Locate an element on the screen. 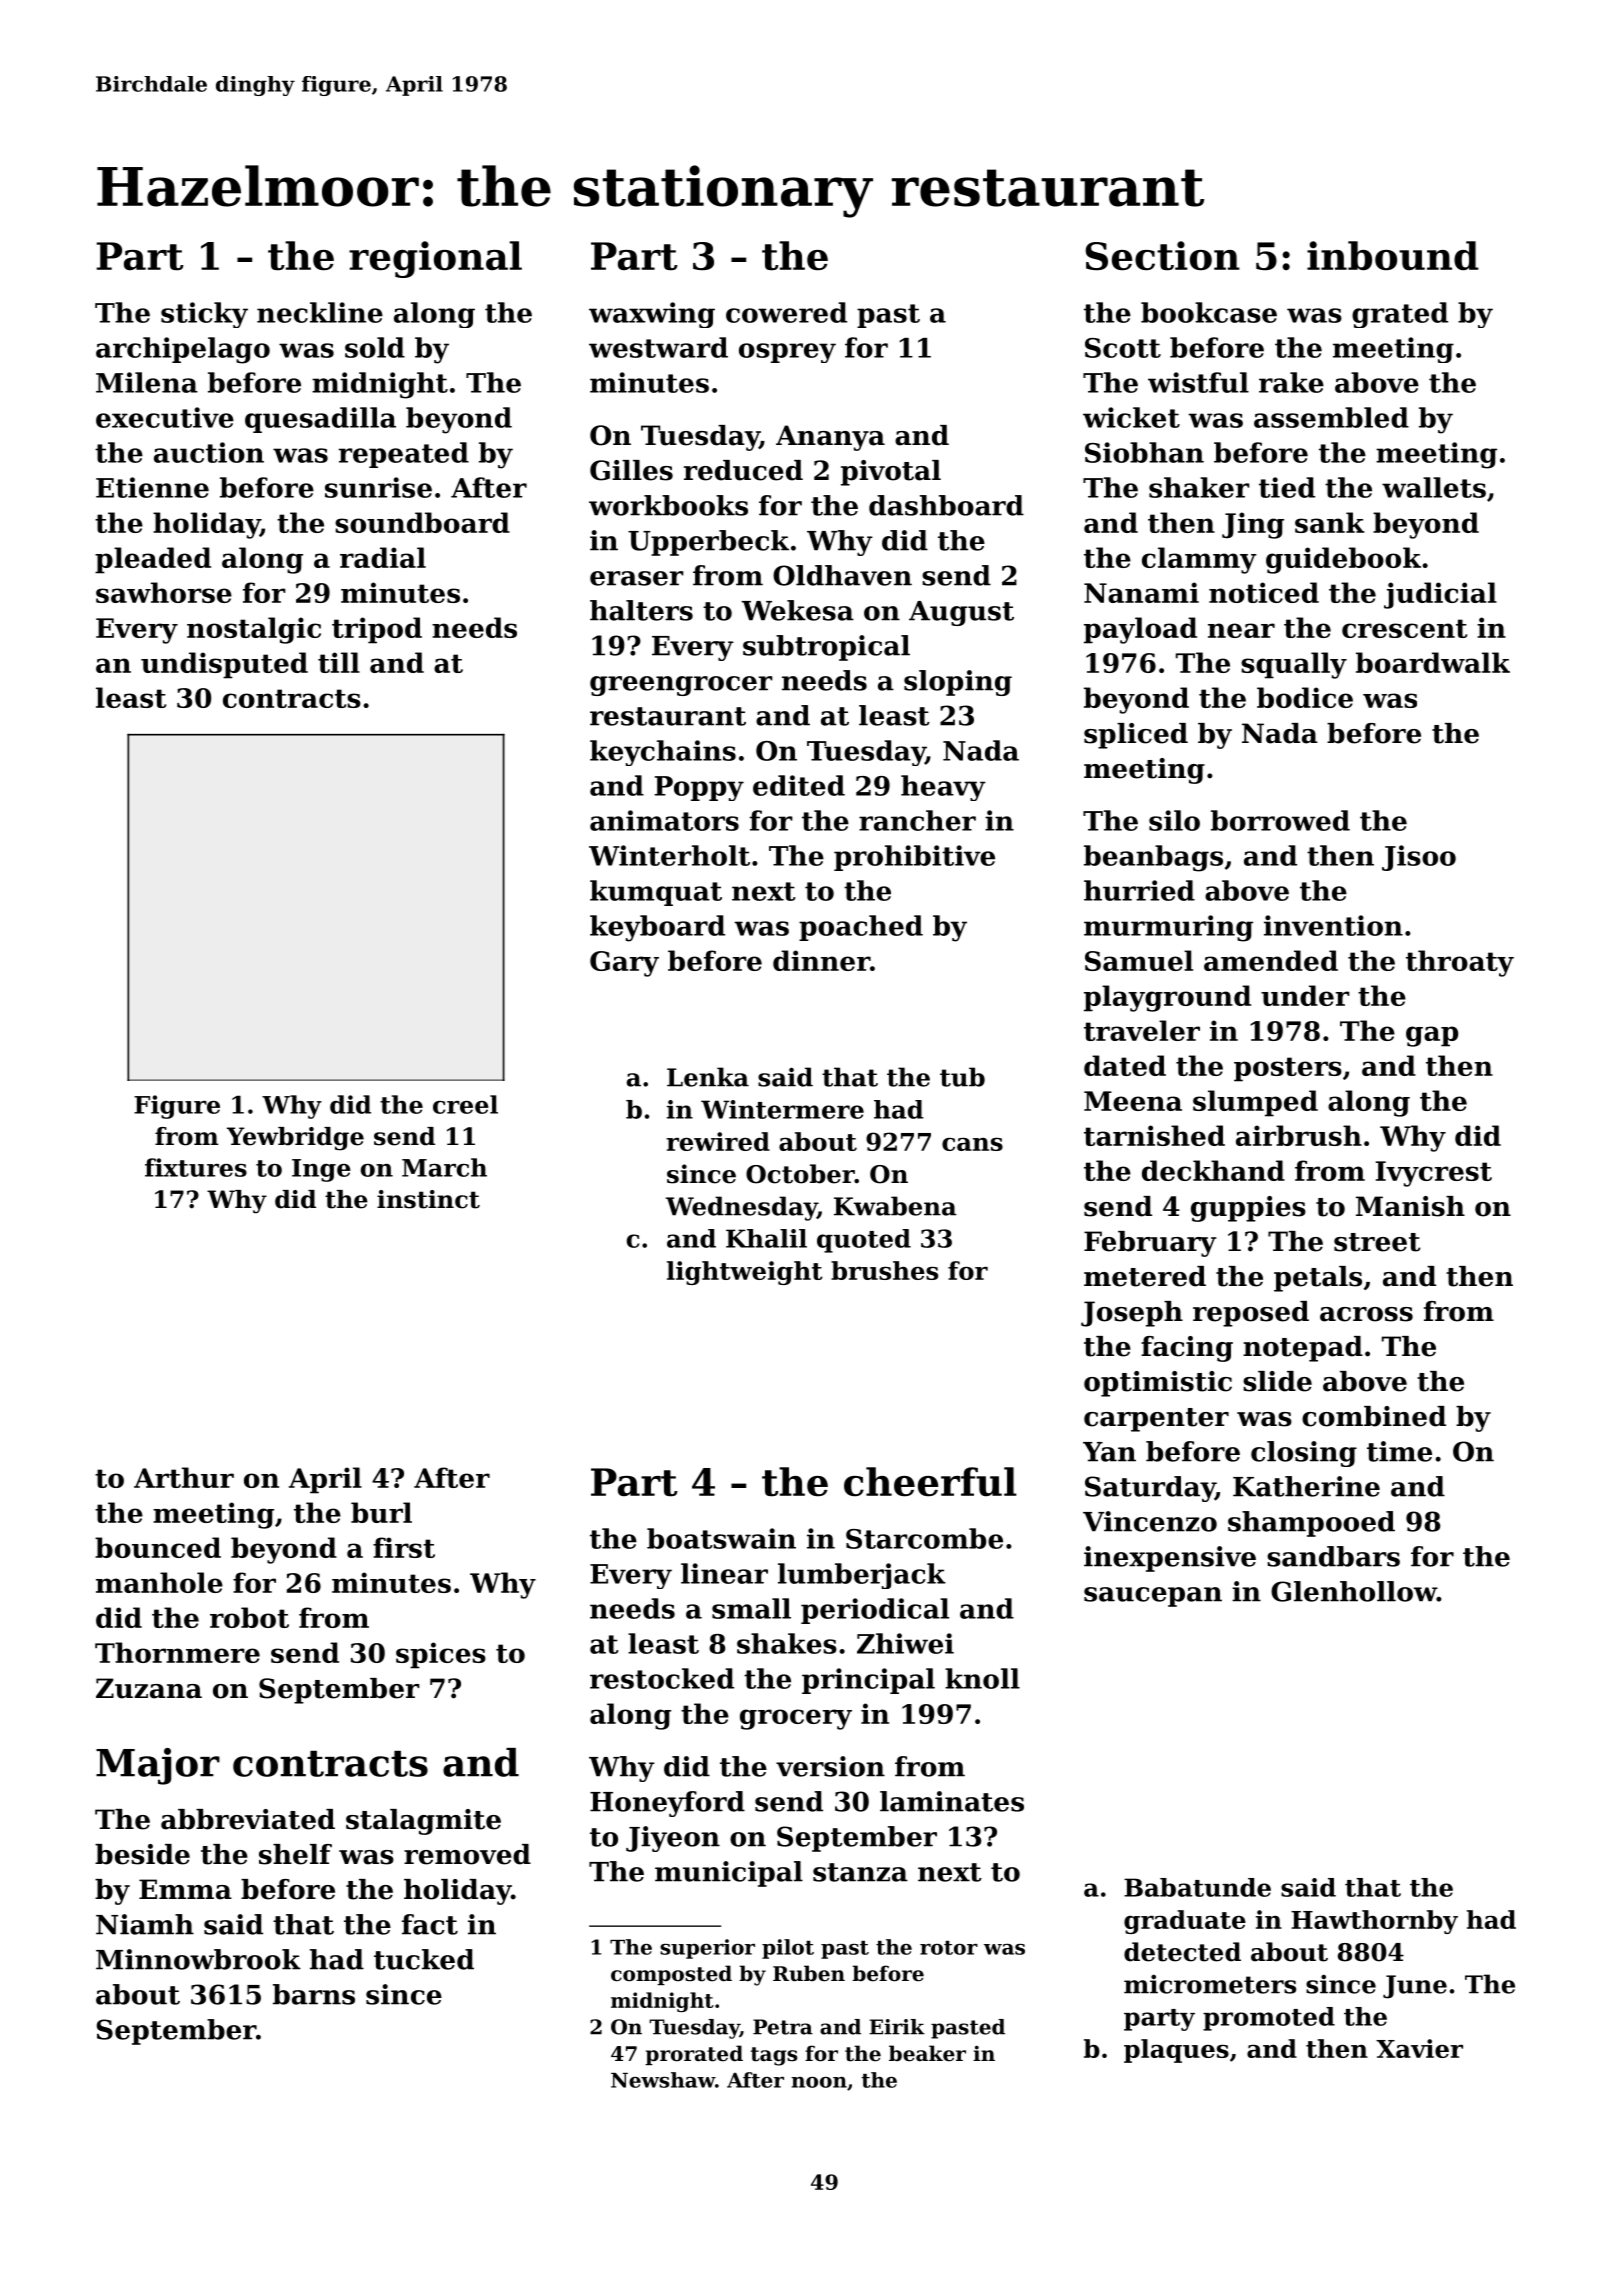  Hawthornby is located at coordinates (1374, 1922).
